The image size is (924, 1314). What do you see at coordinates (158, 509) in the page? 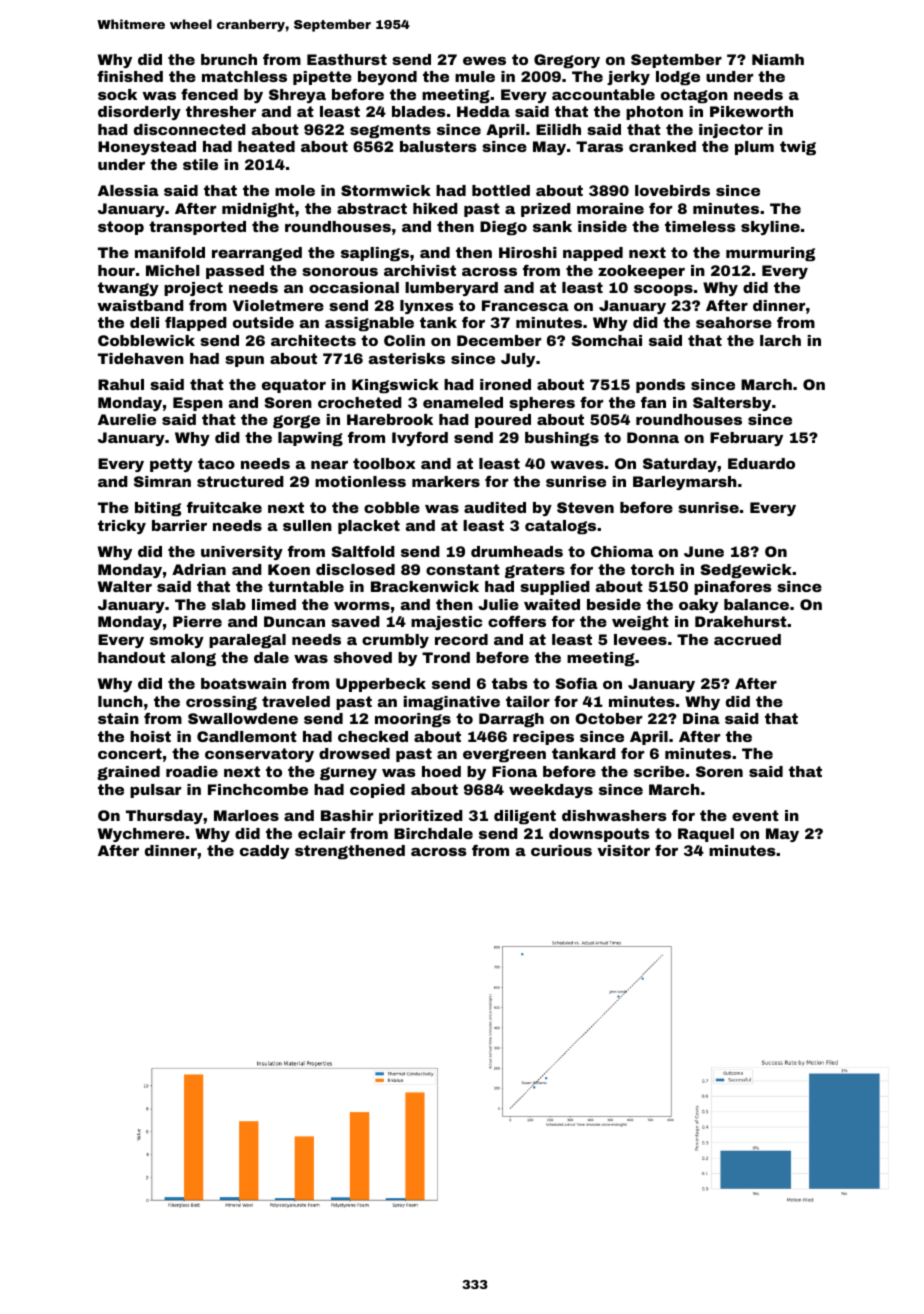
I see `biting` at bounding box center [158, 509].
